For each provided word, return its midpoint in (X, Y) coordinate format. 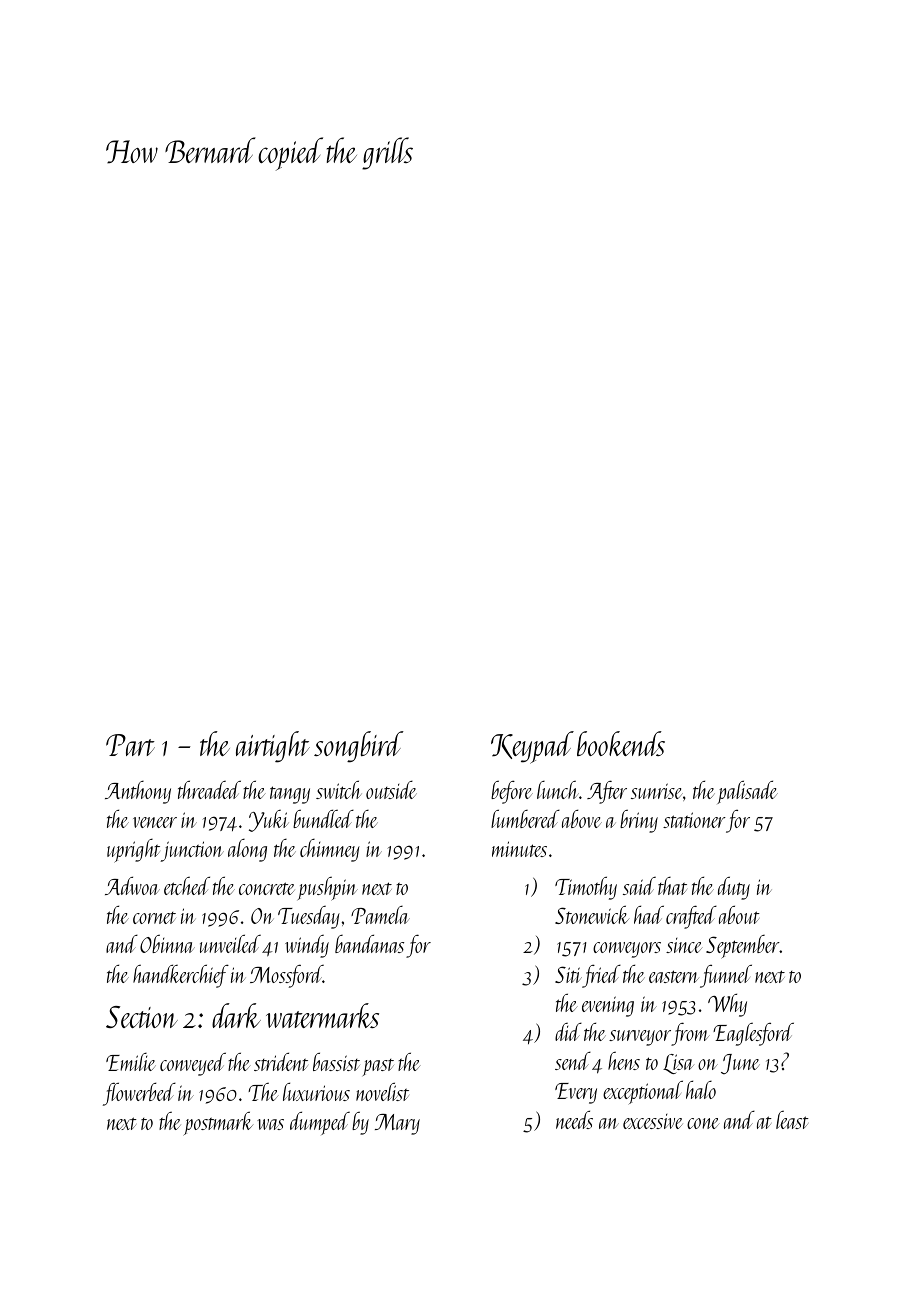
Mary (397, 1124)
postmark (218, 1124)
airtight (273, 747)
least (792, 1120)
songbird (359, 747)
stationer (694, 820)
